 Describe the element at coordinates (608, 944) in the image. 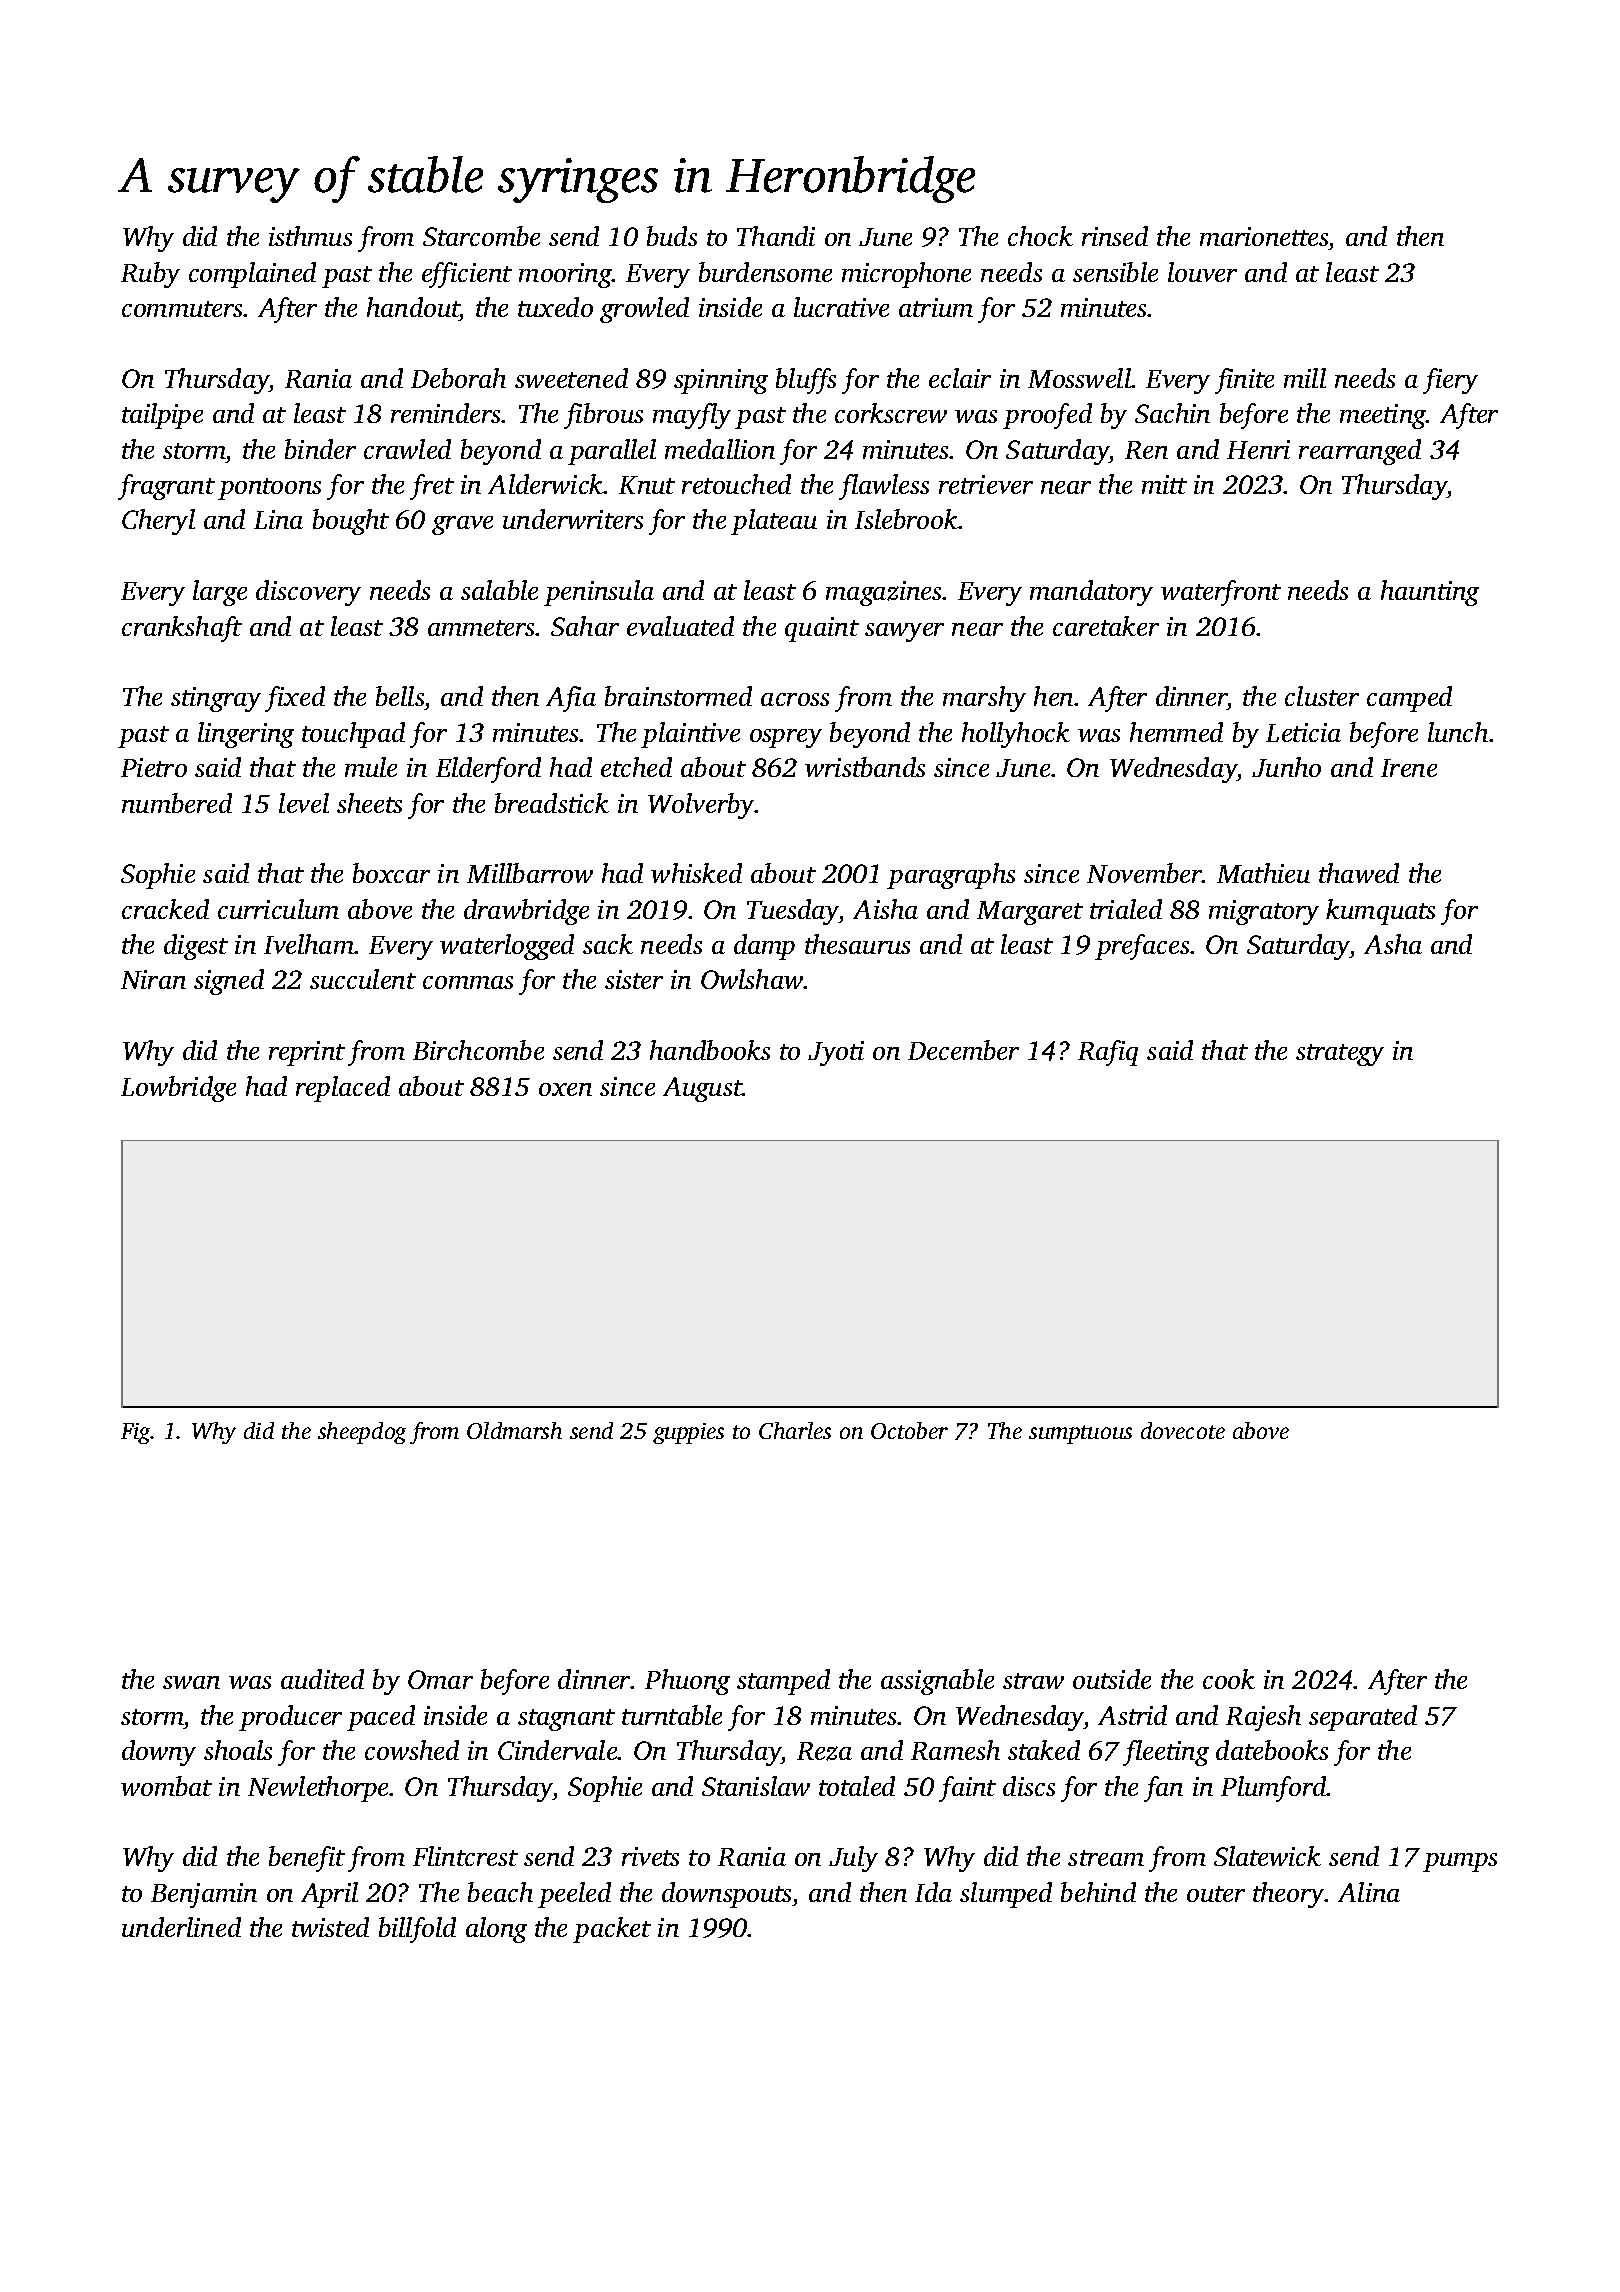

I see `sack` at that location.
